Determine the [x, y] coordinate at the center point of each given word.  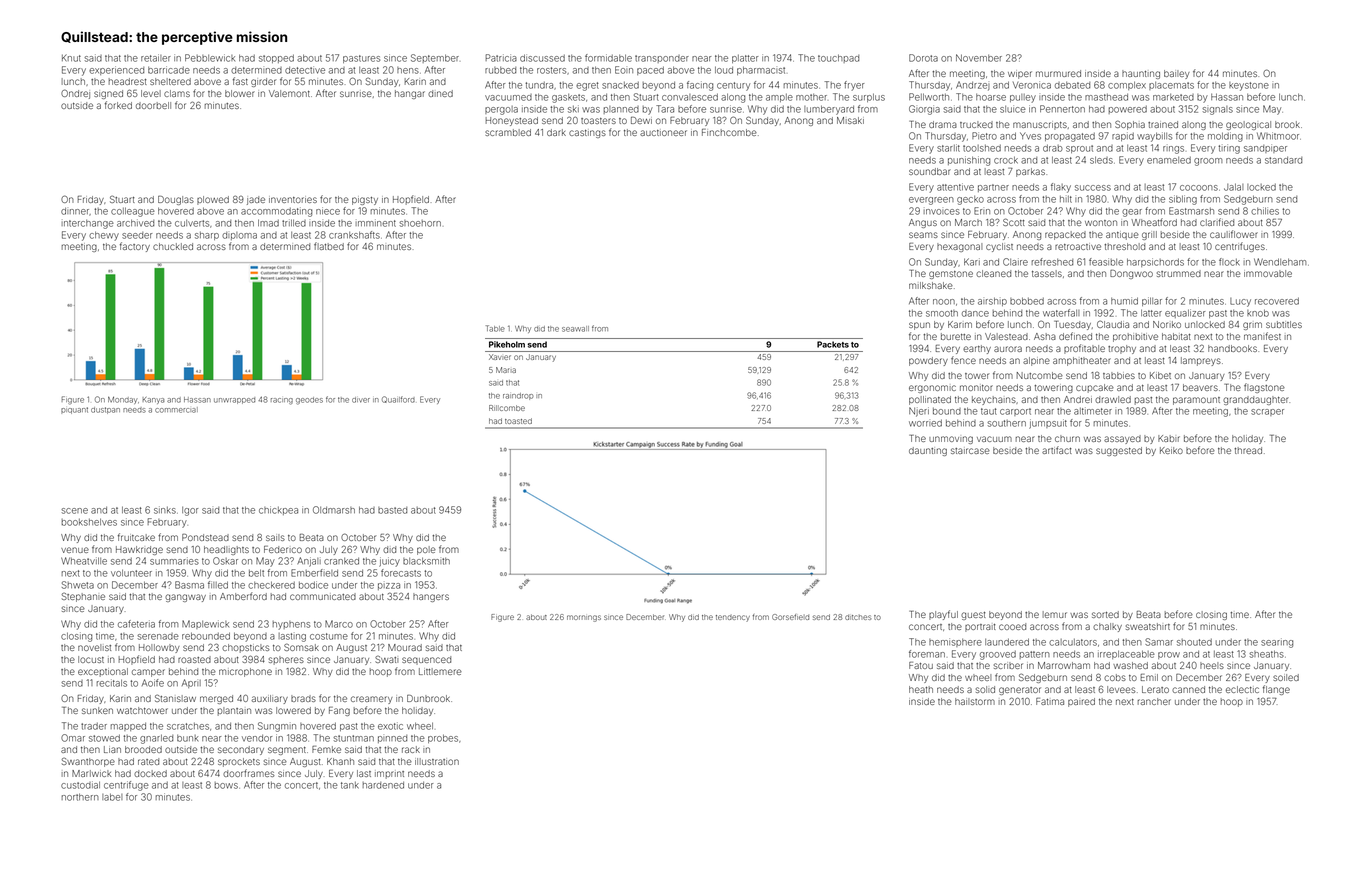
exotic [390, 726]
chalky [1107, 627]
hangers [431, 597]
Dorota [923, 58]
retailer [156, 58]
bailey [1177, 74]
